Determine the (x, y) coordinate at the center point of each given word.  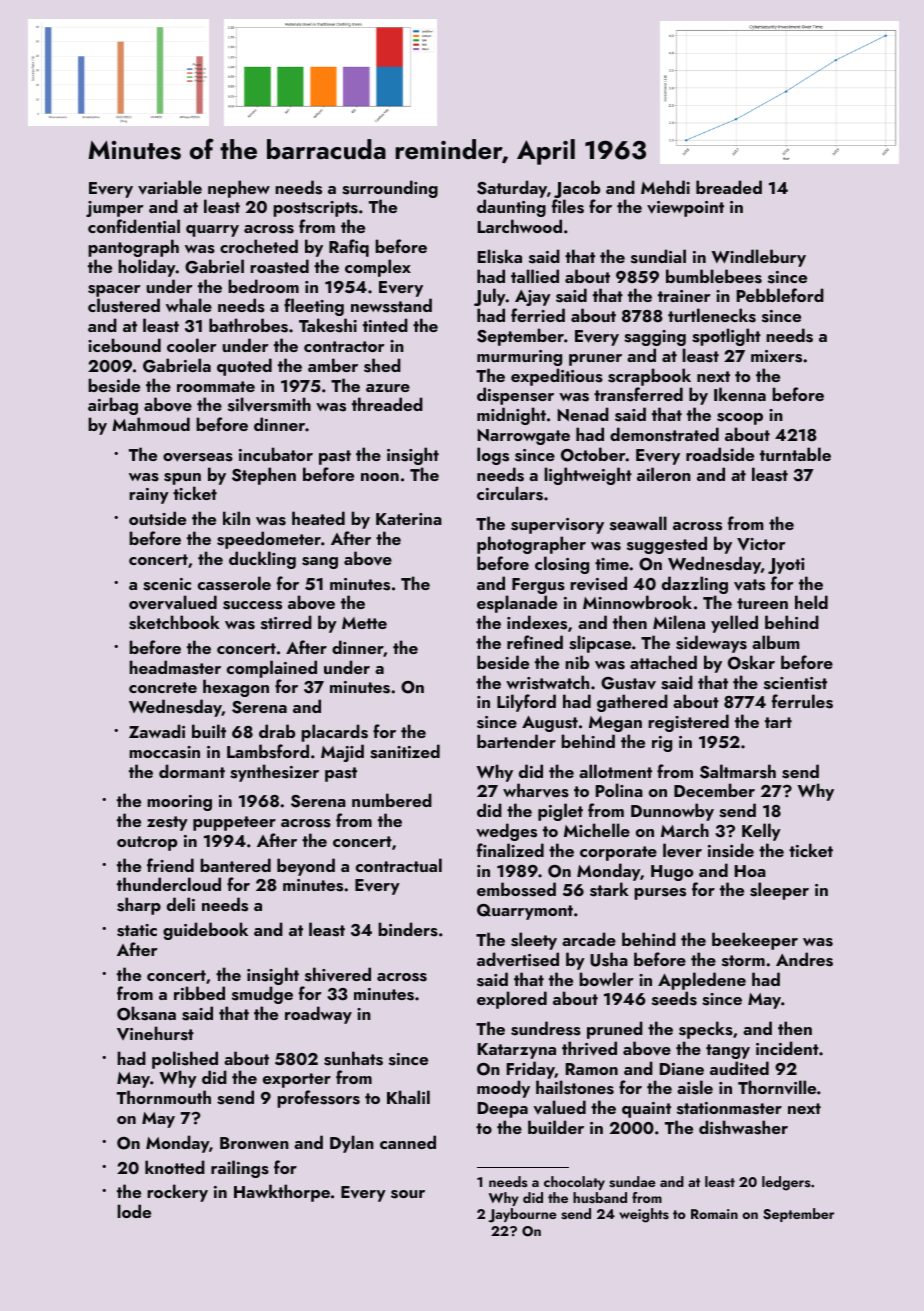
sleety (534, 941)
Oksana (146, 1013)
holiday (147, 268)
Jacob (577, 189)
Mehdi (665, 187)
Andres (804, 959)
